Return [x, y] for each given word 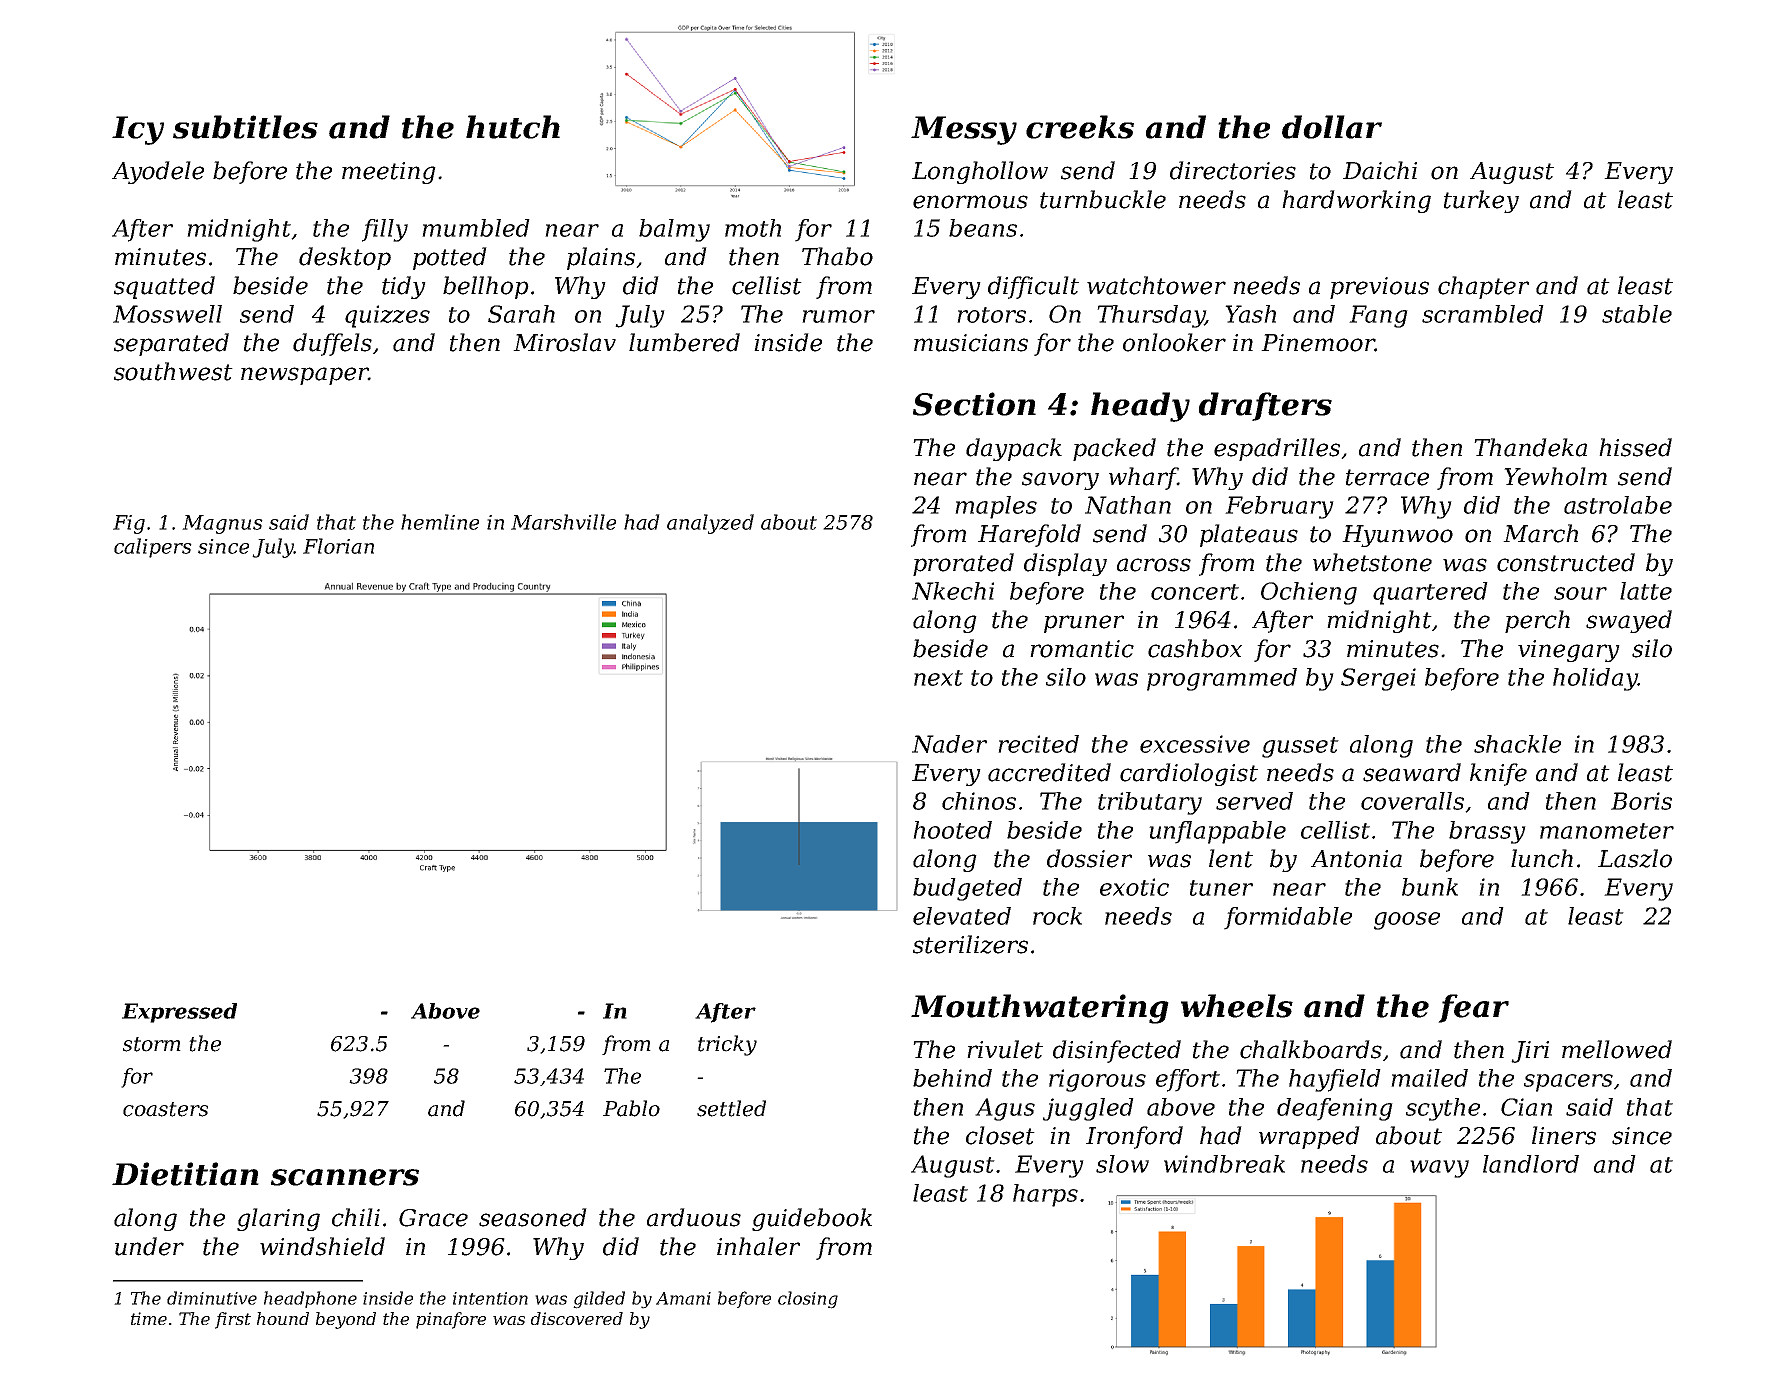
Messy [964, 130]
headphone [310, 1299]
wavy [1439, 1169]
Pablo [631, 1108]
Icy [138, 130]
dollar [1332, 127]
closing [808, 1300]
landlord [1531, 1164]
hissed [1635, 447]
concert [1195, 592]
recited [1038, 744]
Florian [338, 546]
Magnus [222, 524]
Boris [1641, 801]
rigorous [1097, 1080]
